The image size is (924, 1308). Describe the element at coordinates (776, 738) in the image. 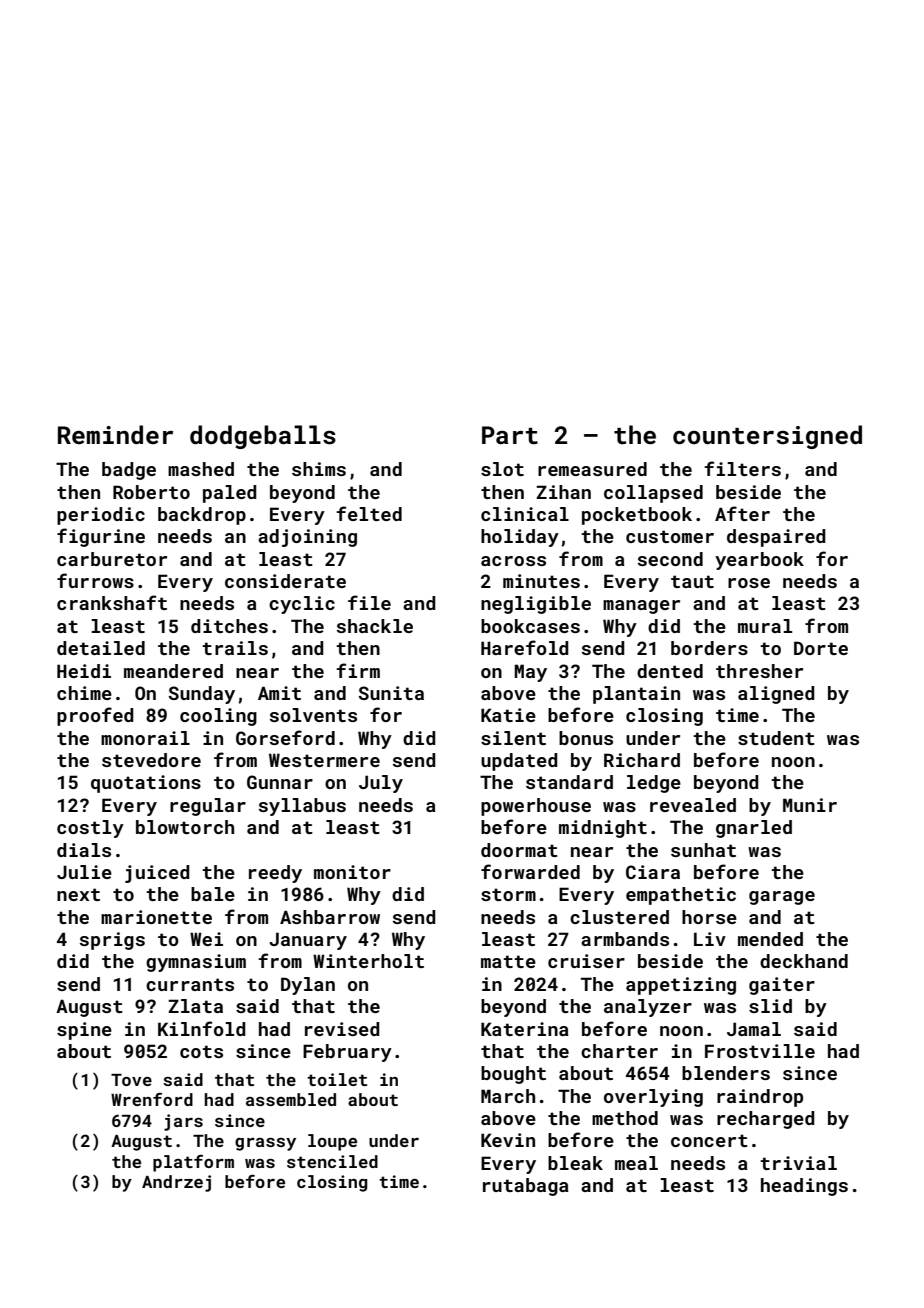

I see `student` at that location.
